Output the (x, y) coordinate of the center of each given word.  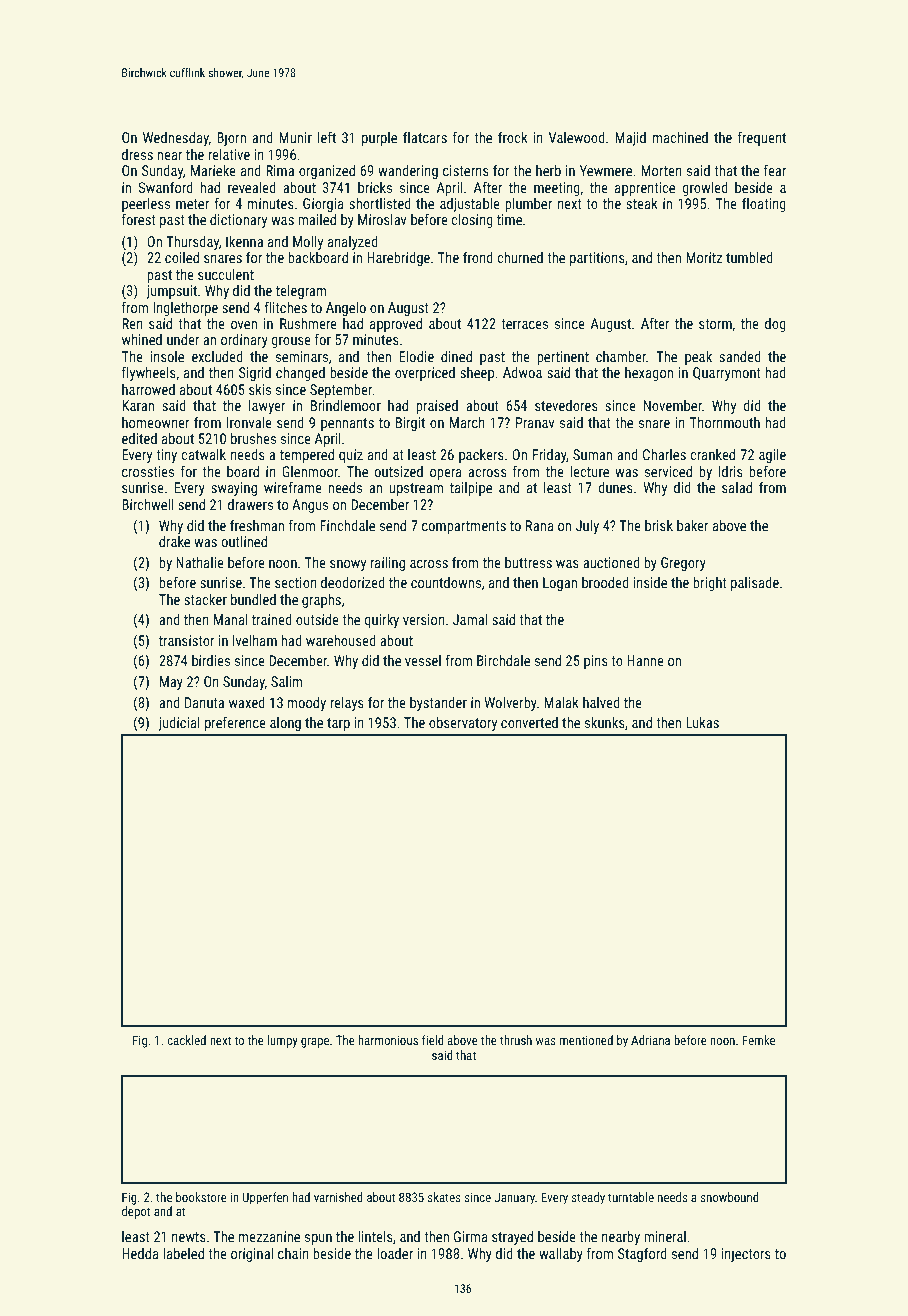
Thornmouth (725, 422)
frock (513, 137)
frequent (762, 139)
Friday (550, 456)
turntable (631, 1197)
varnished (338, 1197)
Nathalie (200, 562)
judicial (179, 724)
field (433, 1040)
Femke (758, 1040)
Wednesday (176, 139)
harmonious (388, 1040)
